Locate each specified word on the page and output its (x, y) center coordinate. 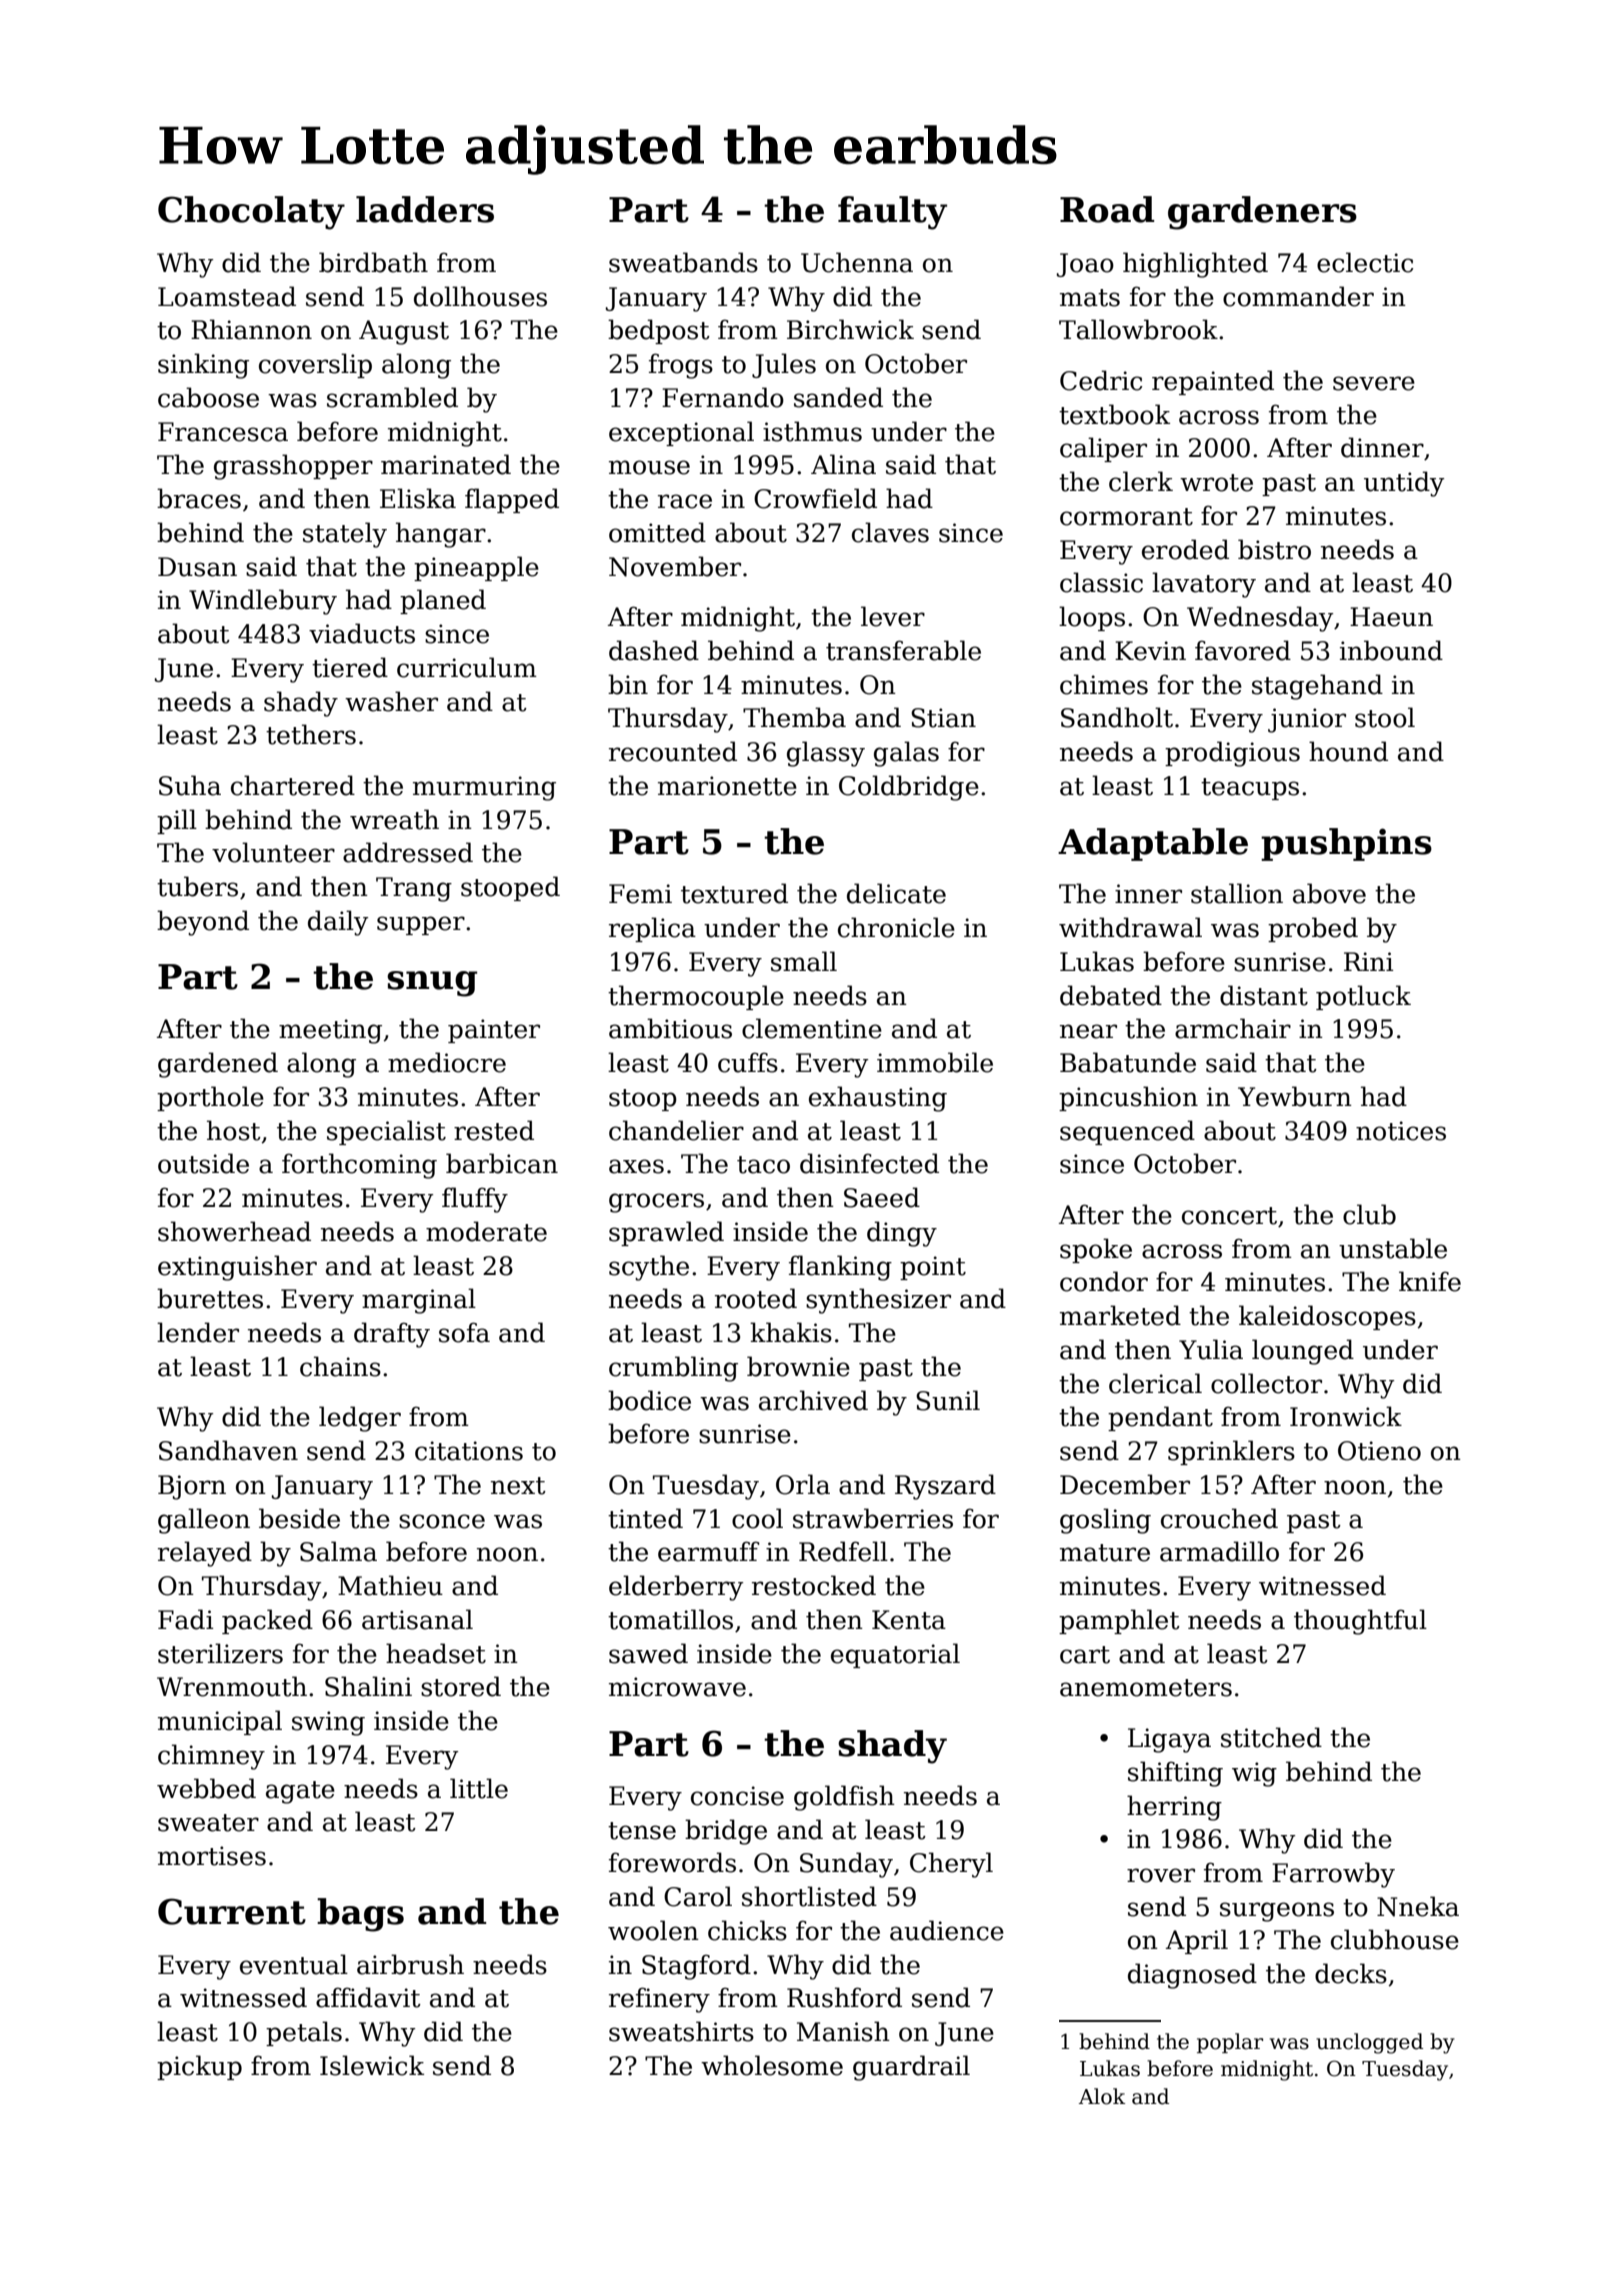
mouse (649, 467)
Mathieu (390, 1585)
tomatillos (670, 1619)
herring (1174, 1808)
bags (360, 1915)
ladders (425, 209)
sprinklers (1231, 1452)
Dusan (197, 567)
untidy (1404, 484)
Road (1107, 209)
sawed (648, 1653)
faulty (892, 213)
